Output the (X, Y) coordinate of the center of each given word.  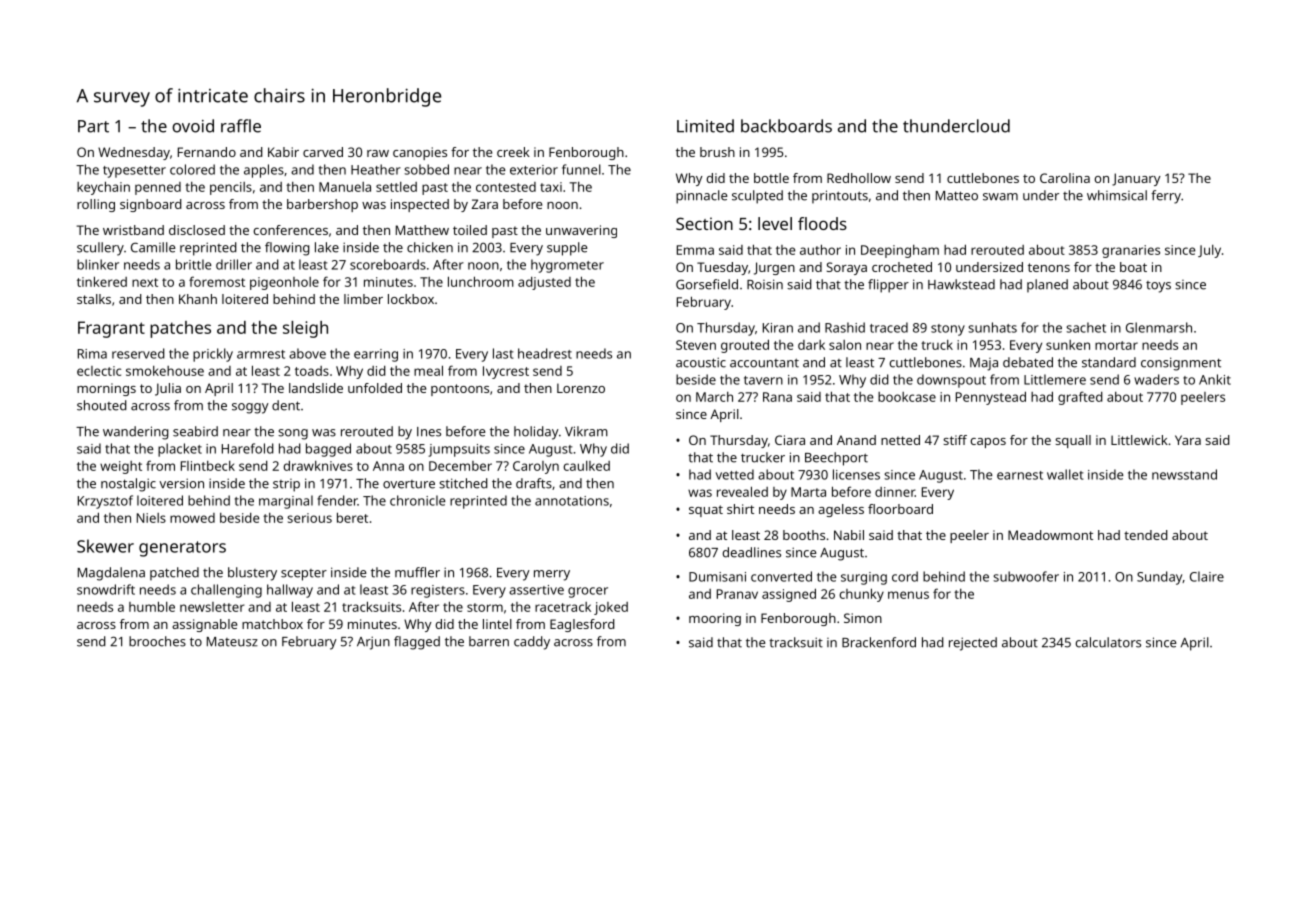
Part (93, 126)
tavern (763, 380)
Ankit (1215, 379)
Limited (705, 126)
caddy (532, 643)
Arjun (373, 643)
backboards (786, 126)
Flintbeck (208, 466)
